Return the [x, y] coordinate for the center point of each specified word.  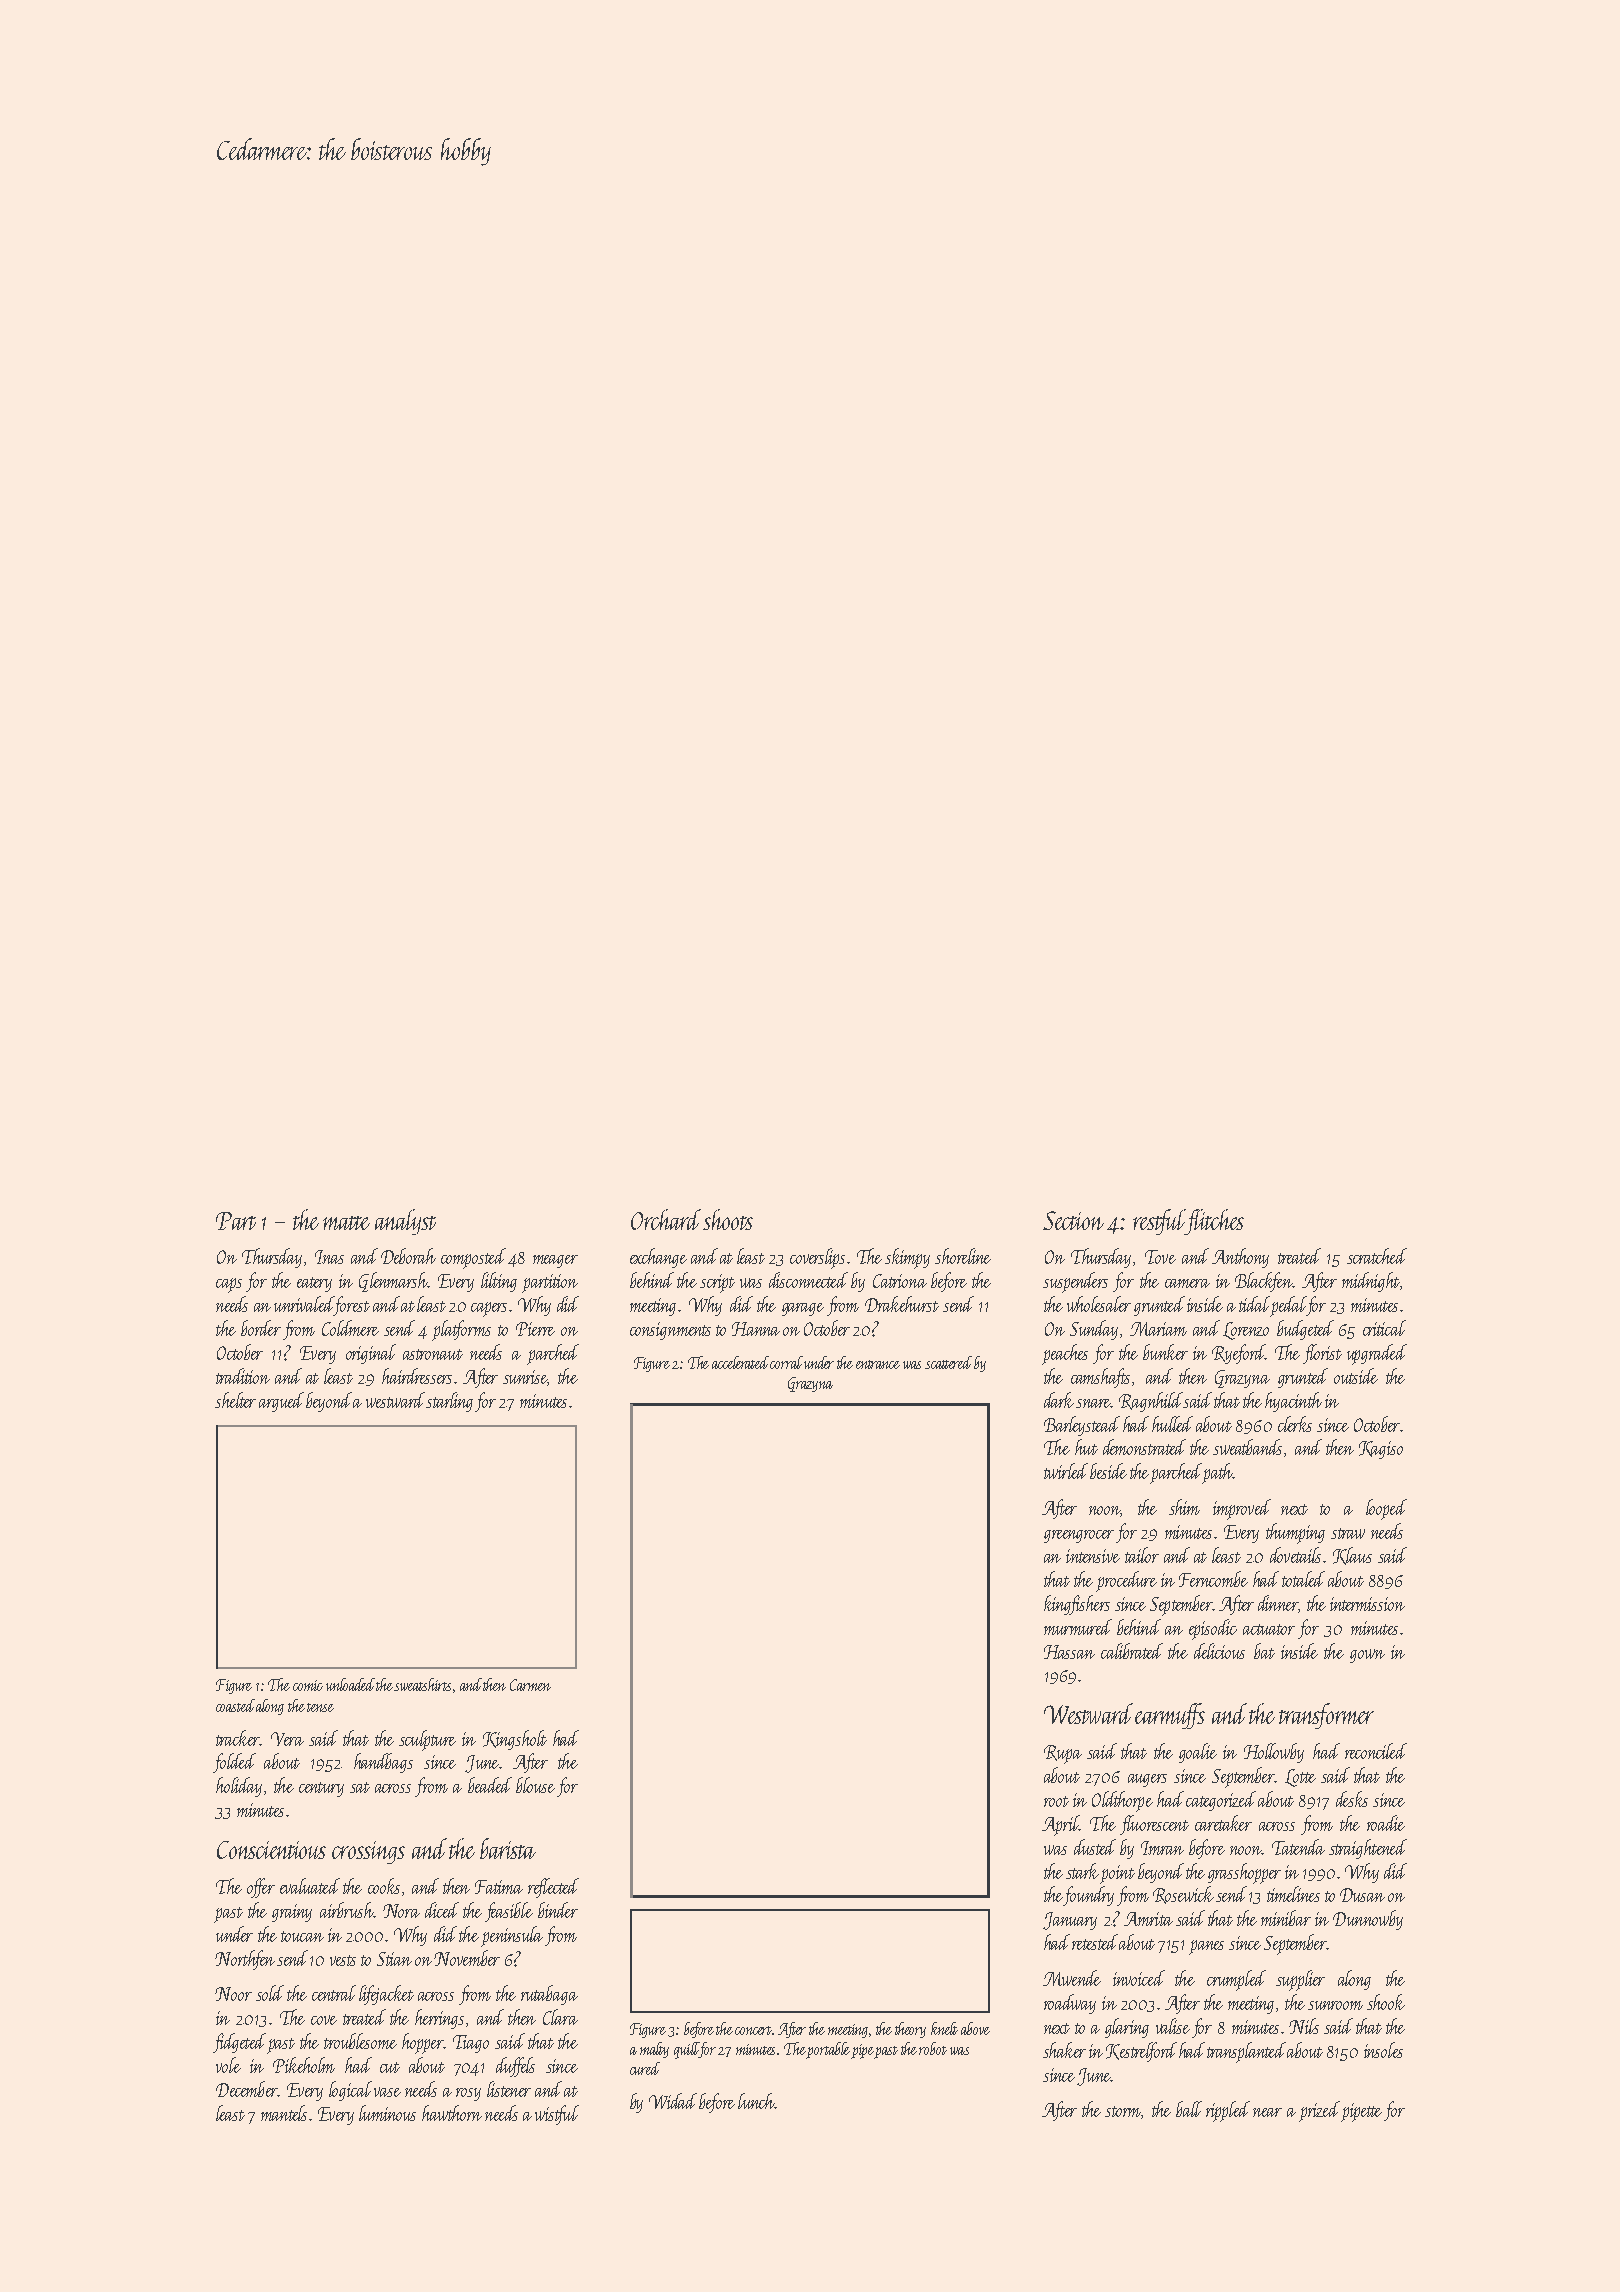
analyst [405, 1222]
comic [308, 1685]
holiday [239, 1787]
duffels [515, 2067]
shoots [728, 1219]
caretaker [1223, 1823]
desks [1352, 1799]
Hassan [1069, 1652]
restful [1159, 1222]
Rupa [1063, 1754]
